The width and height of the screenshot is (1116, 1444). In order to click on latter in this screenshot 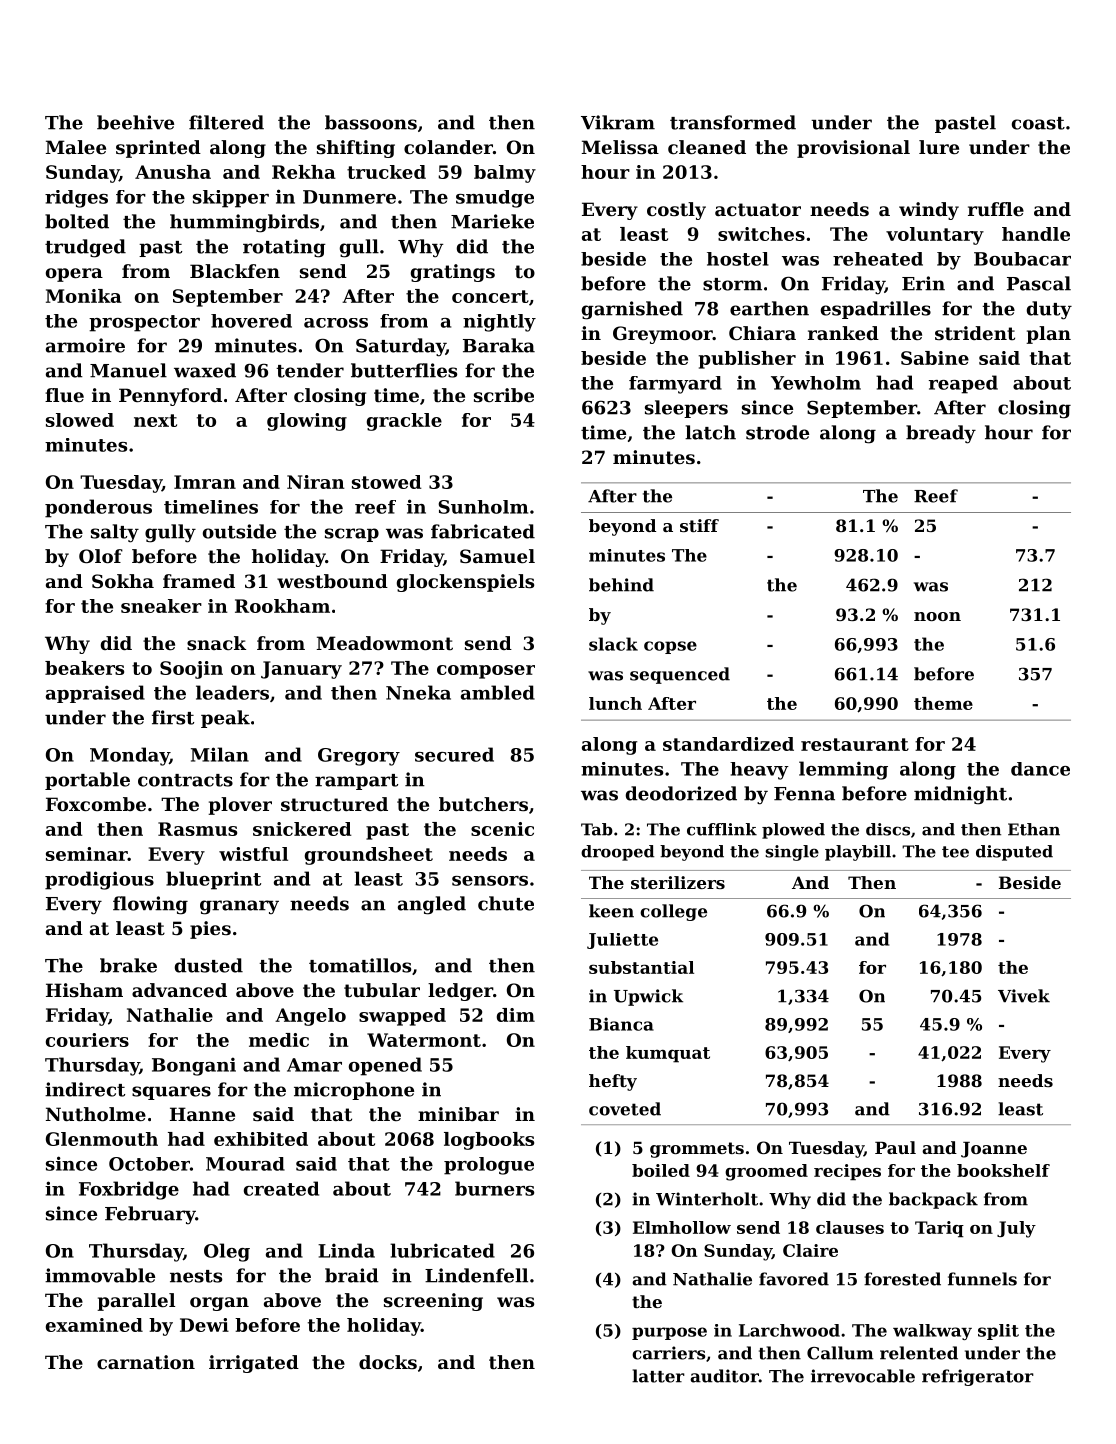, I will do `click(658, 1376)`.
